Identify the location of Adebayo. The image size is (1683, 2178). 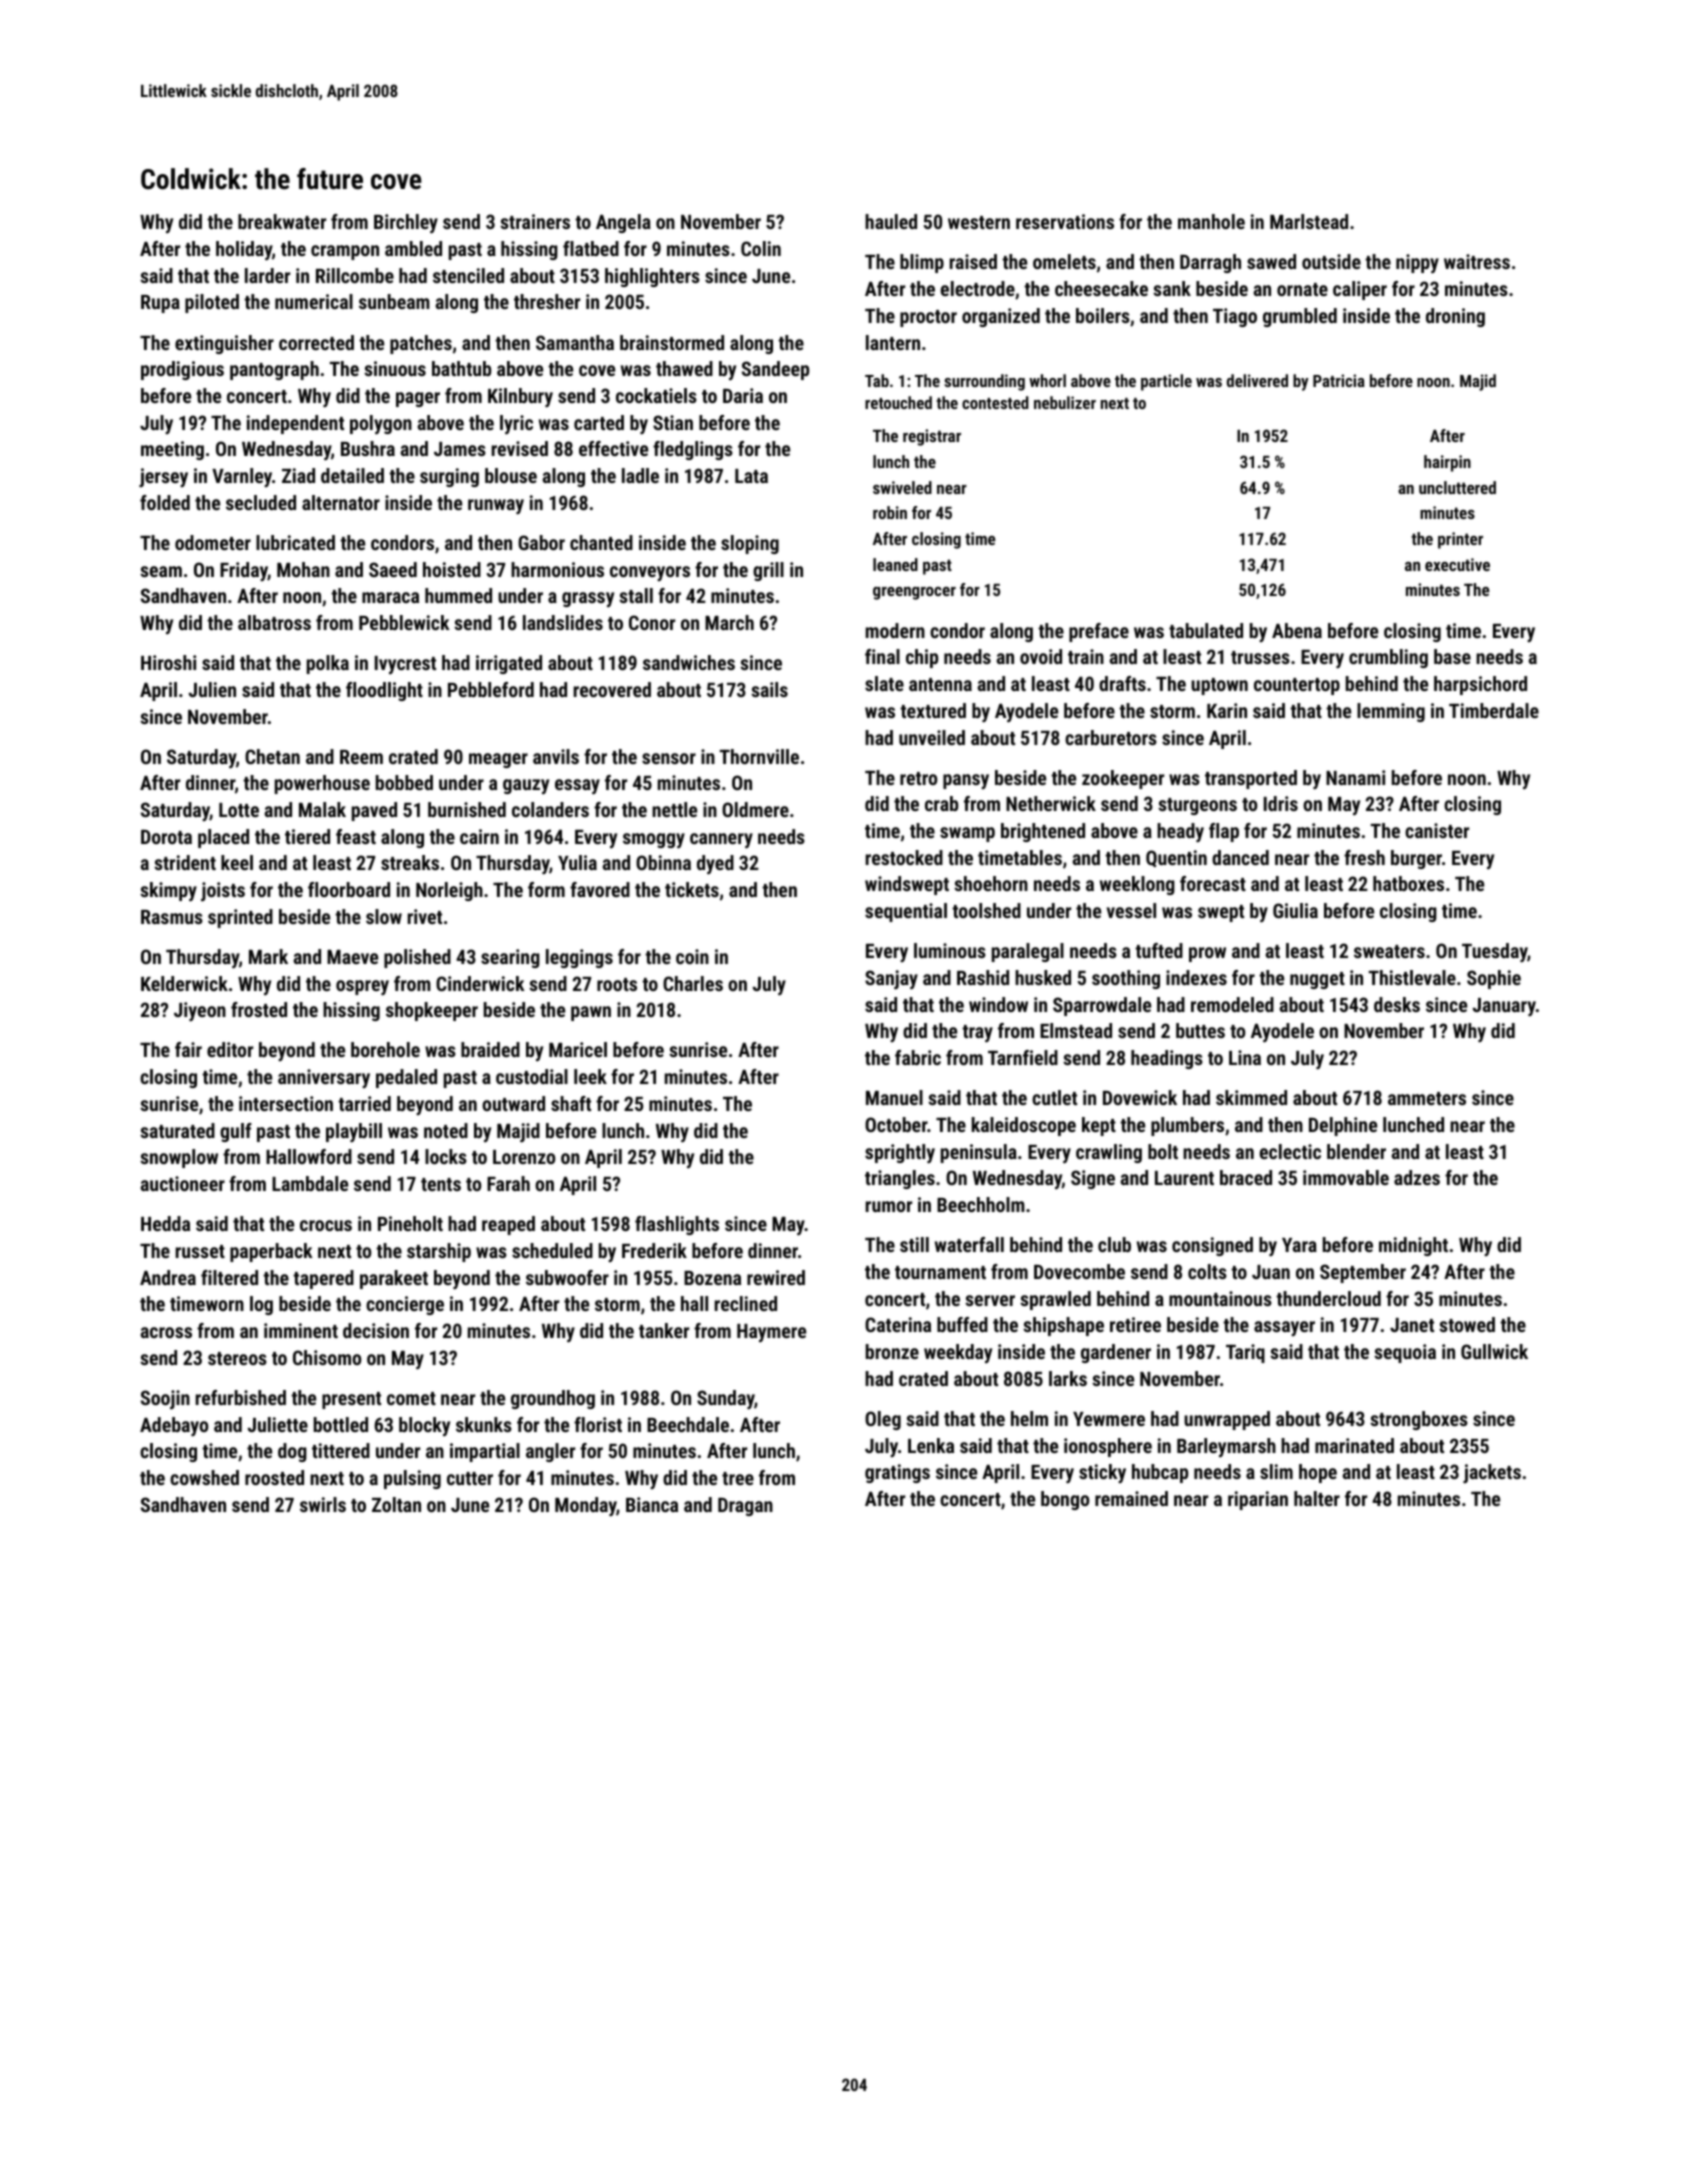
(174, 1426).
